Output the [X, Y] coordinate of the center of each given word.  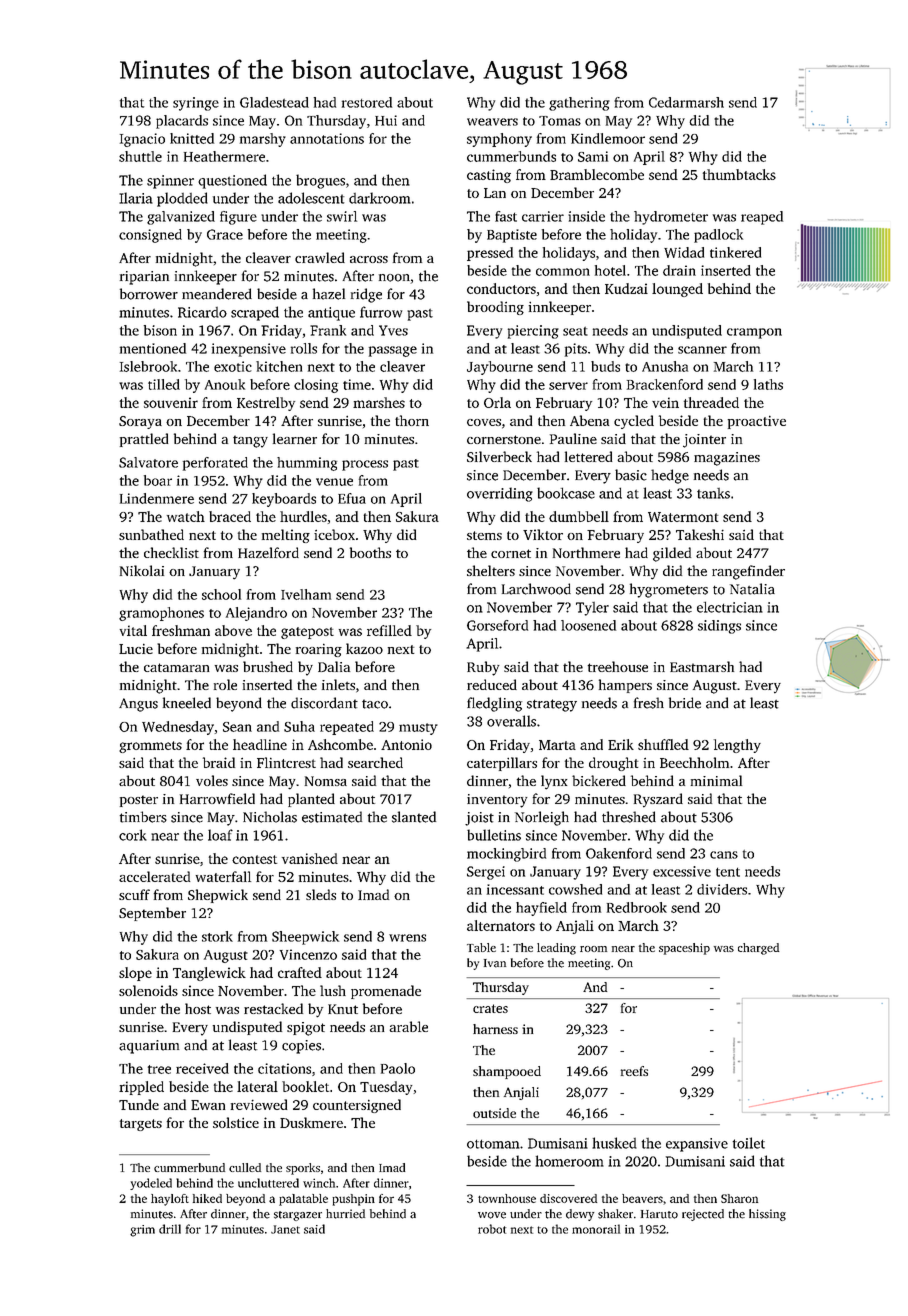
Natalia [752, 589]
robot [492, 1229]
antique [331, 314]
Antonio [406, 744]
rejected [703, 1215]
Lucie [136, 649]
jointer [704, 441]
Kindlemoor [608, 138]
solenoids [148, 990]
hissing [767, 1215]
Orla [497, 402]
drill [170, 1229]
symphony [499, 140]
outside [494, 1113]
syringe [196, 104]
